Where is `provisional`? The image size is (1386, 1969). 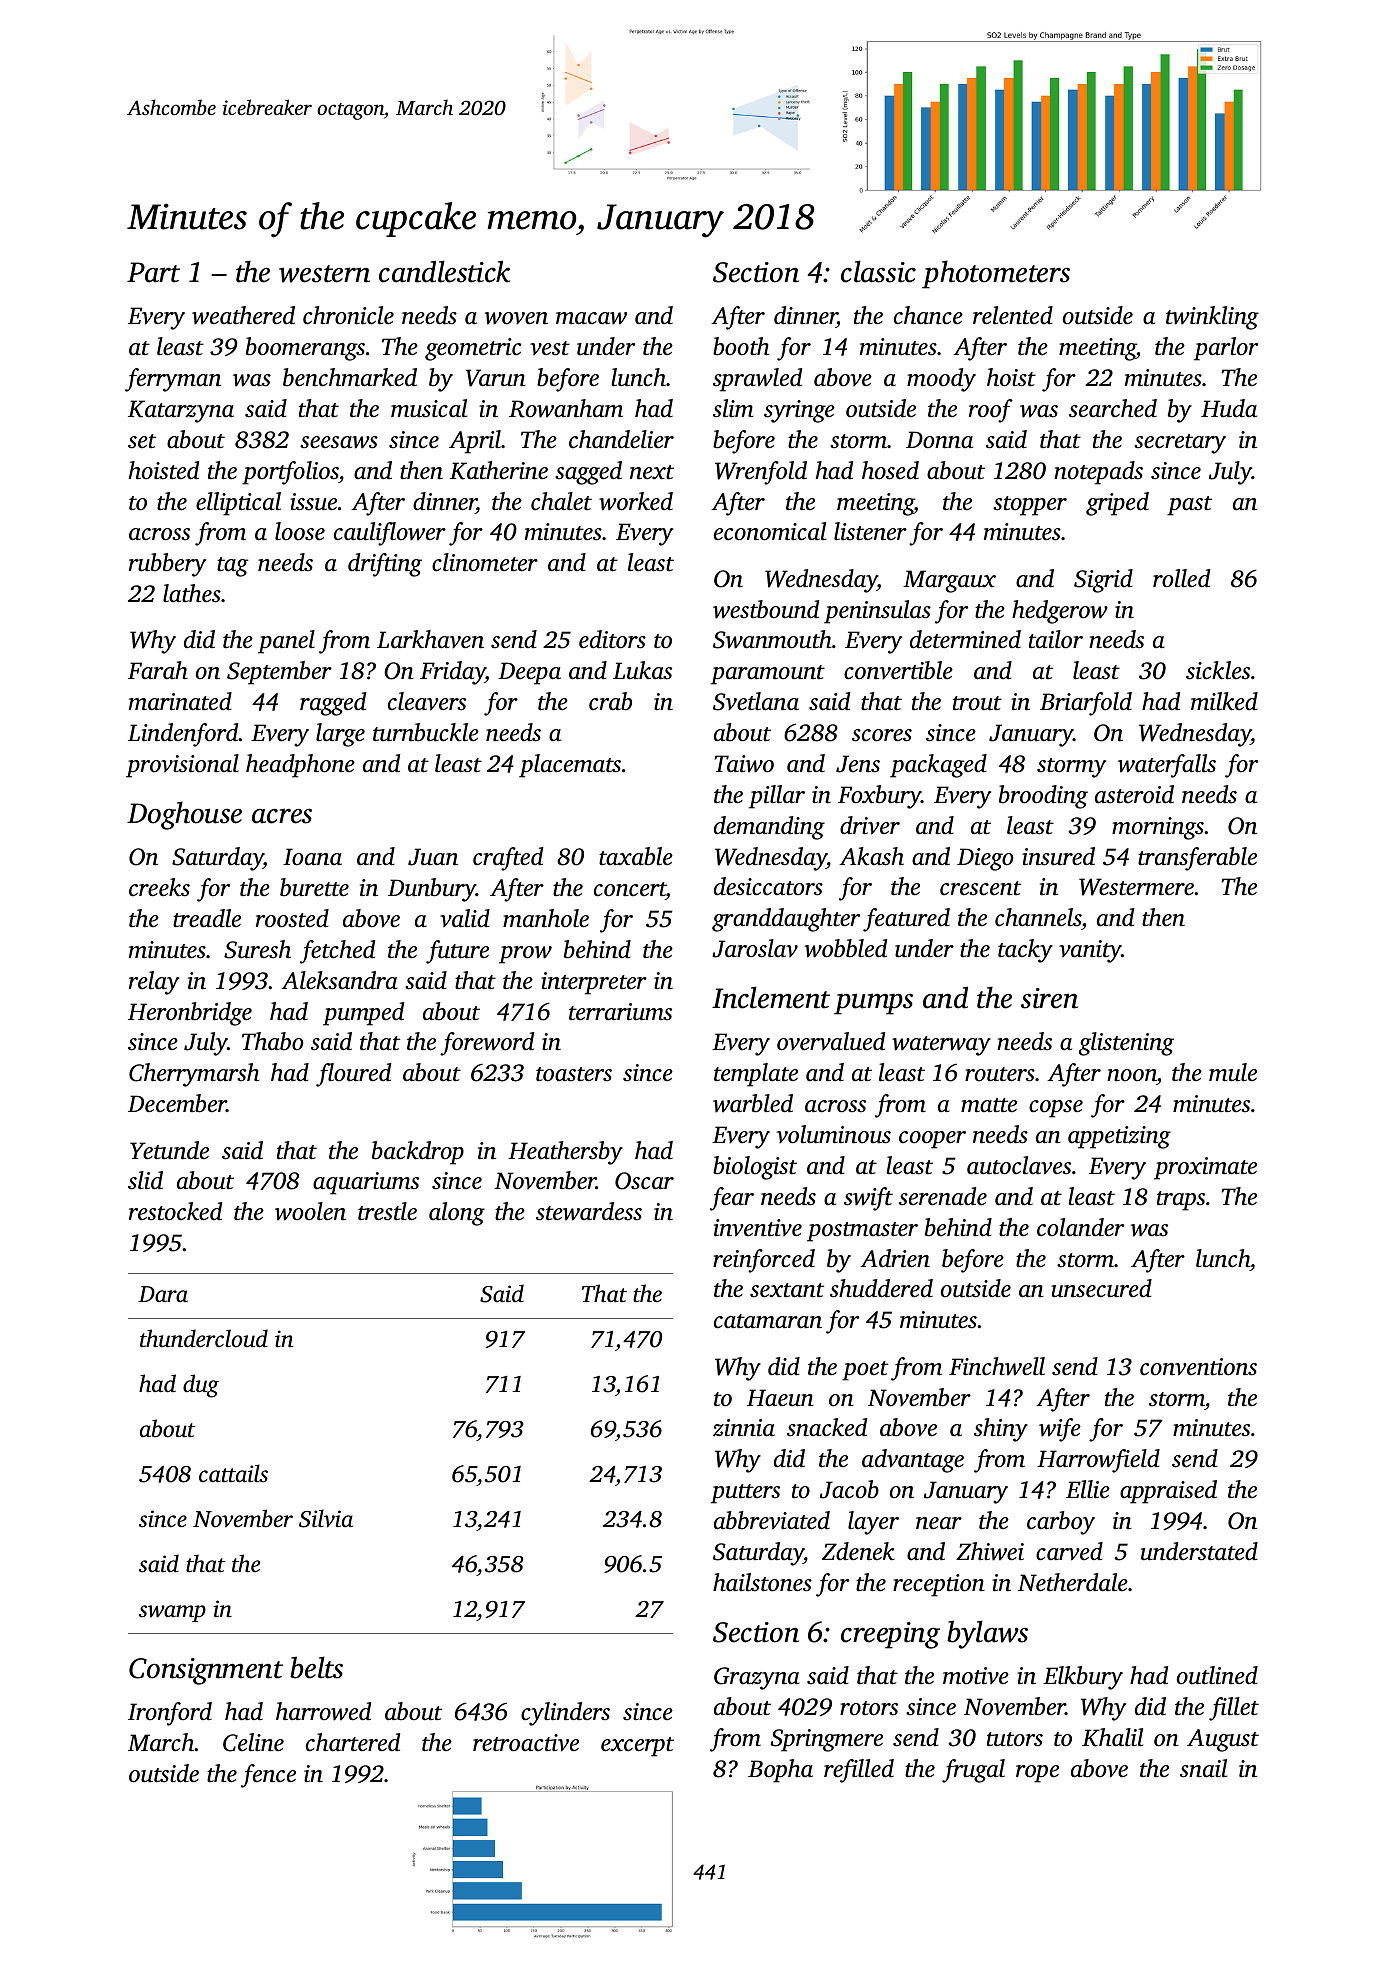
provisional is located at coordinates (182, 766).
